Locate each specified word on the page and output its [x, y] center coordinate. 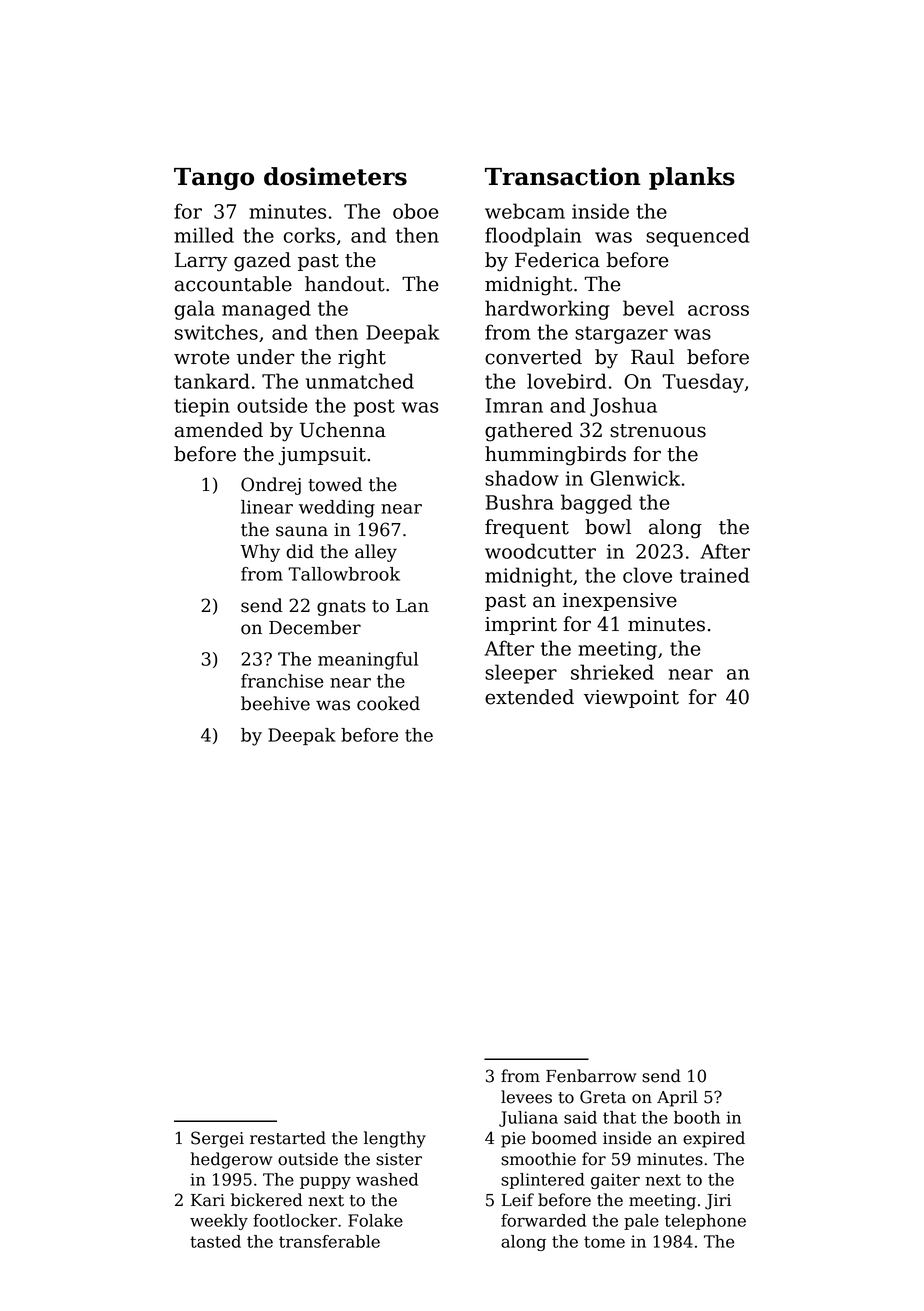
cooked [388, 703]
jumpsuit [322, 456]
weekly [219, 1222]
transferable [329, 1241]
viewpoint [631, 699]
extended [529, 697]
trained [715, 575]
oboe [415, 211]
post [374, 408]
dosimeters [335, 176]
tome [604, 1242]
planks [692, 178]
